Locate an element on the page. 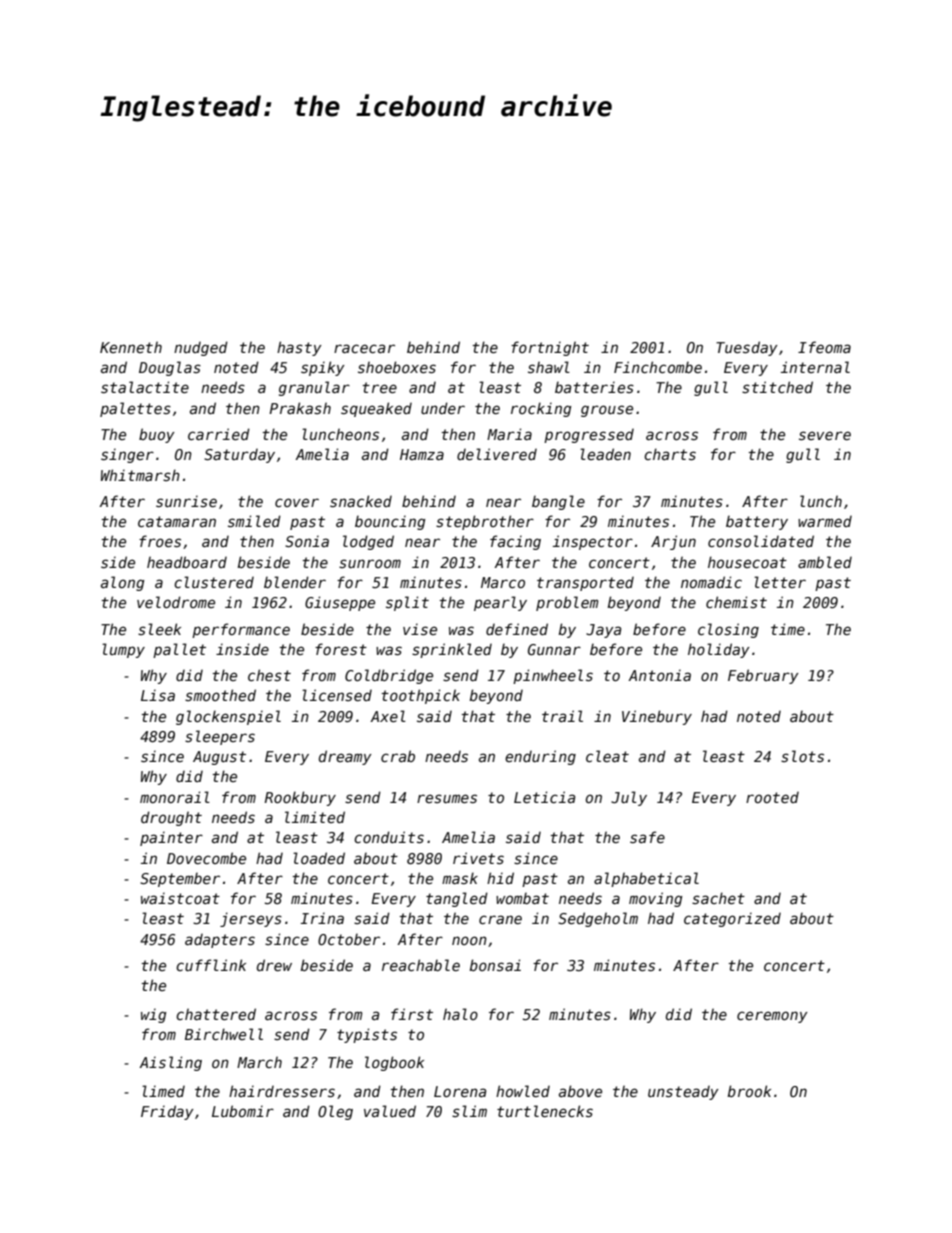  along is located at coordinates (122, 583).
